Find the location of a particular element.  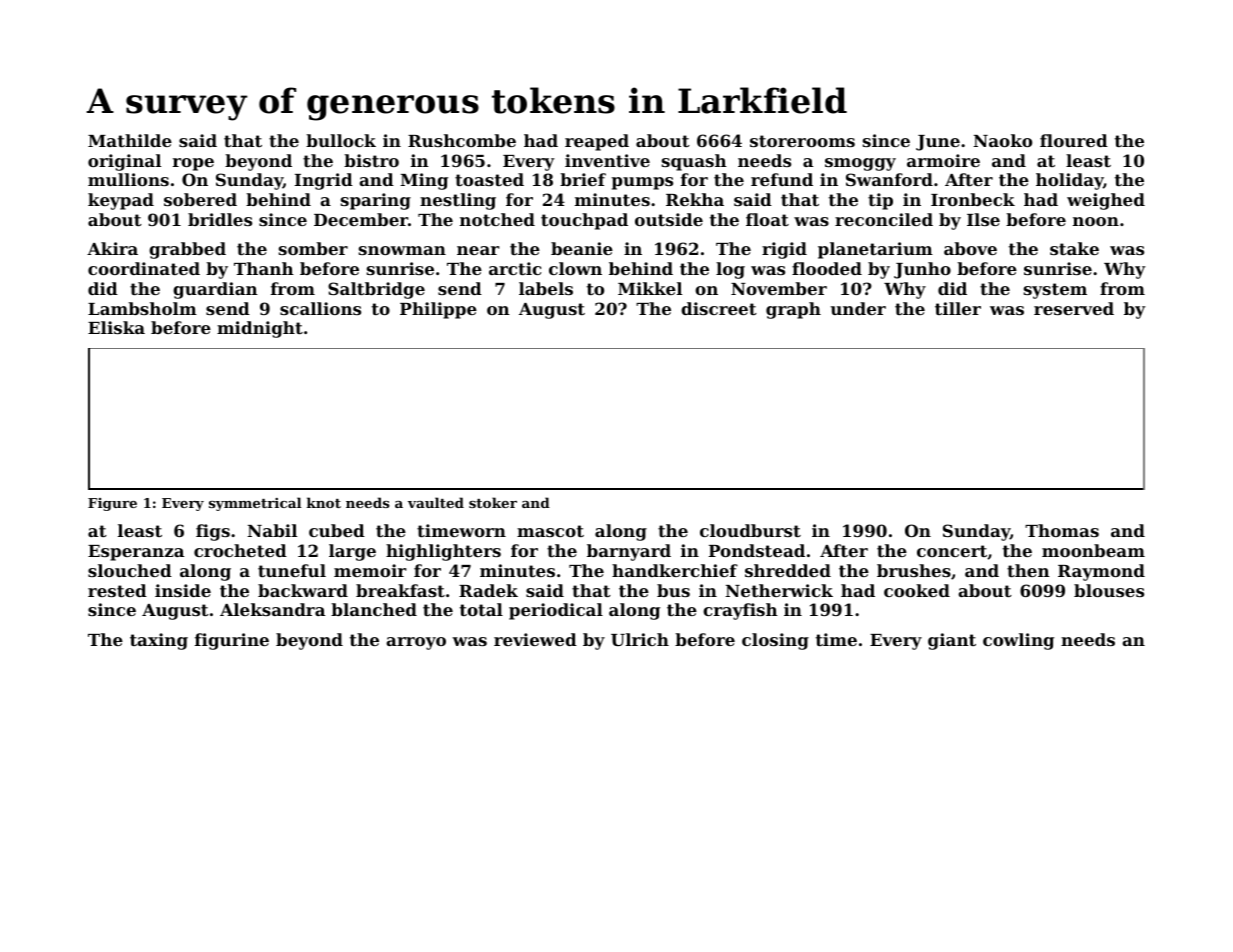

arroyo is located at coordinates (416, 643).
